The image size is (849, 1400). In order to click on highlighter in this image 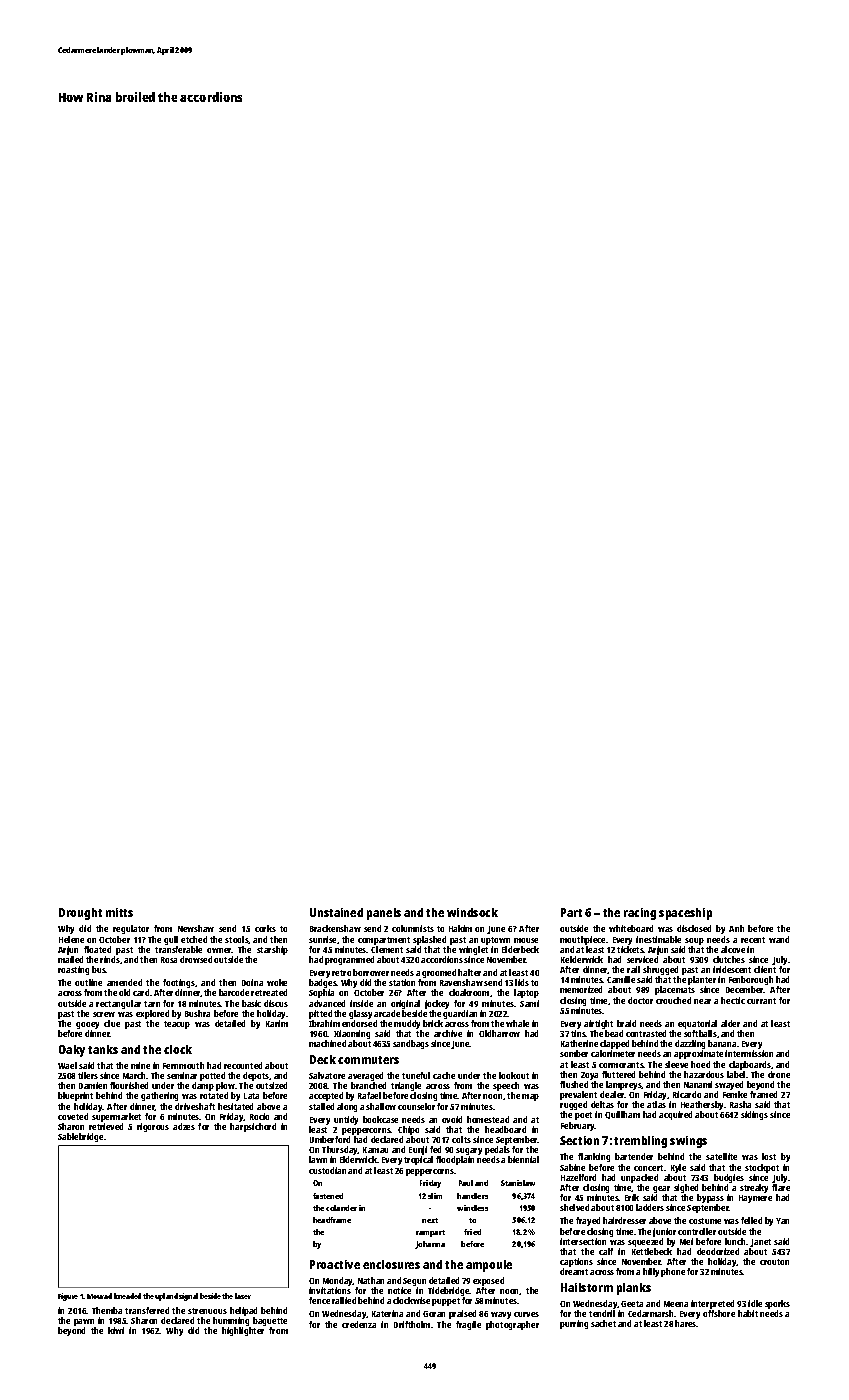, I will do `click(243, 1331)`.
